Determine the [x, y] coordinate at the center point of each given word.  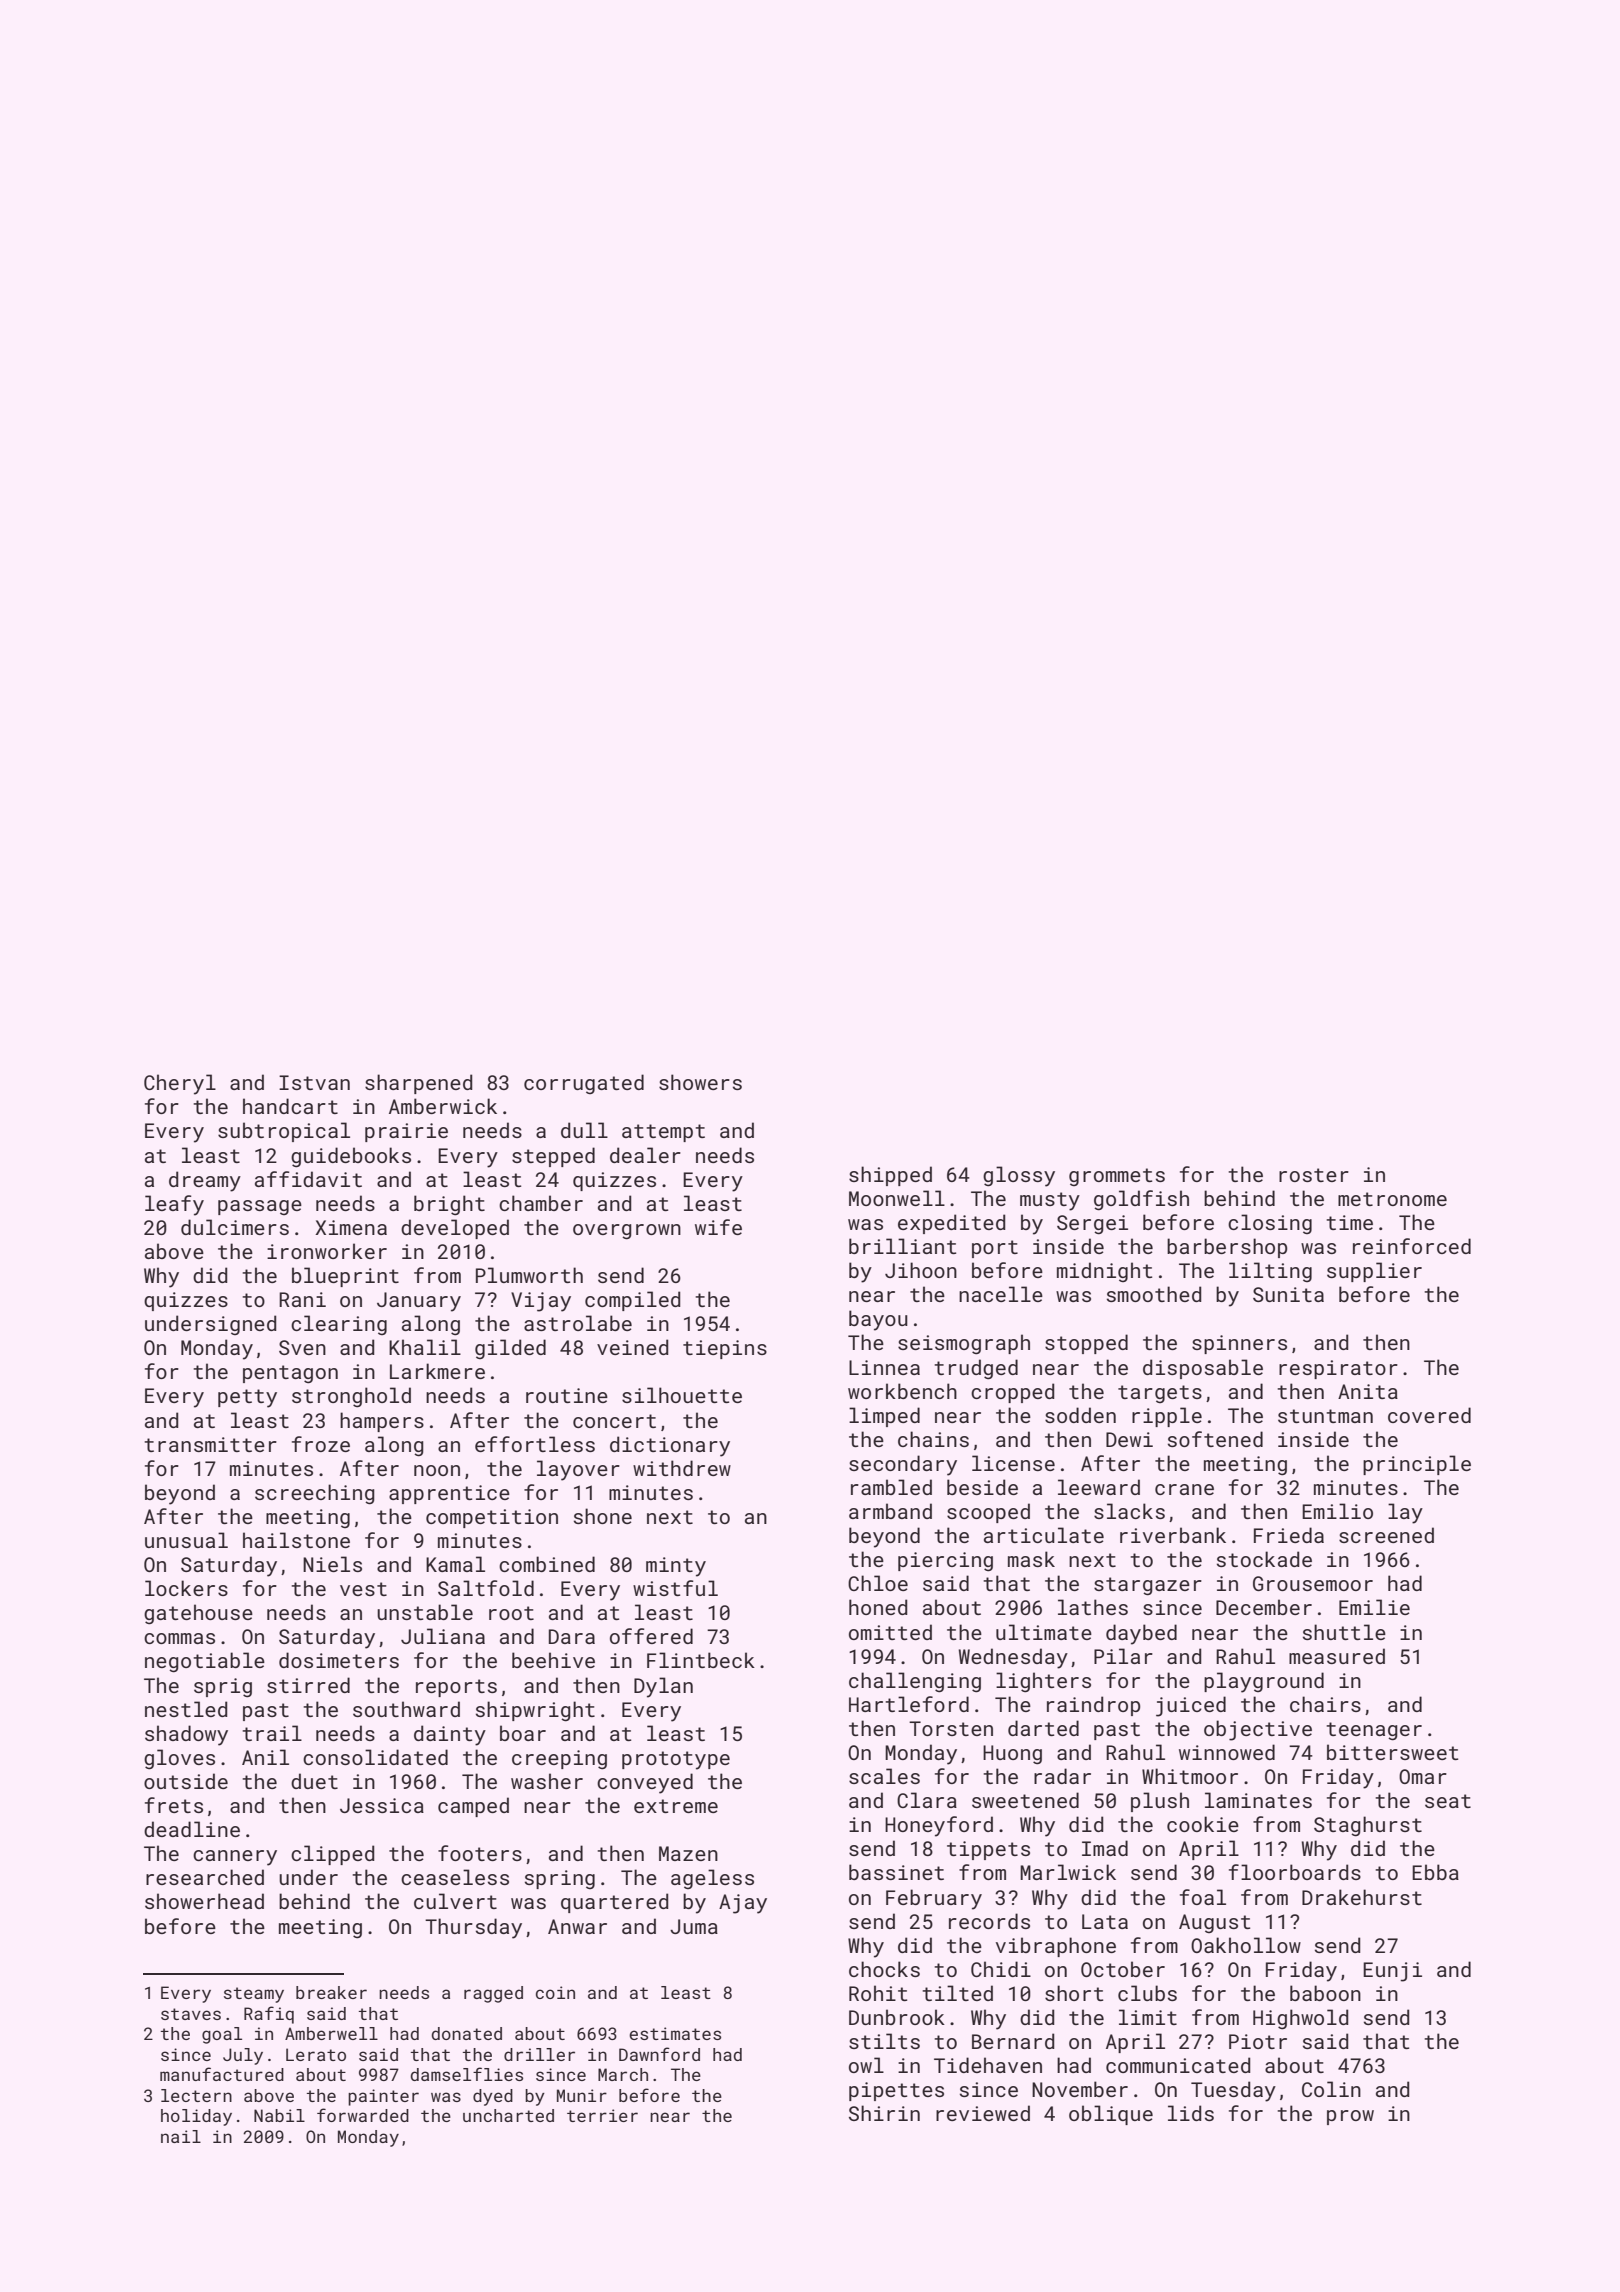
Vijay [541, 1302]
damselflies [466, 2074]
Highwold [1301, 2019]
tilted [957, 1993]
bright [449, 1205]
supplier [1374, 1272]
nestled [186, 1709]
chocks [884, 1969]
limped [884, 1417]
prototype [676, 1760]
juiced [1191, 1706]
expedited [952, 1224]
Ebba [1435, 1872]
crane [1184, 1489]
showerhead [204, 1901]
